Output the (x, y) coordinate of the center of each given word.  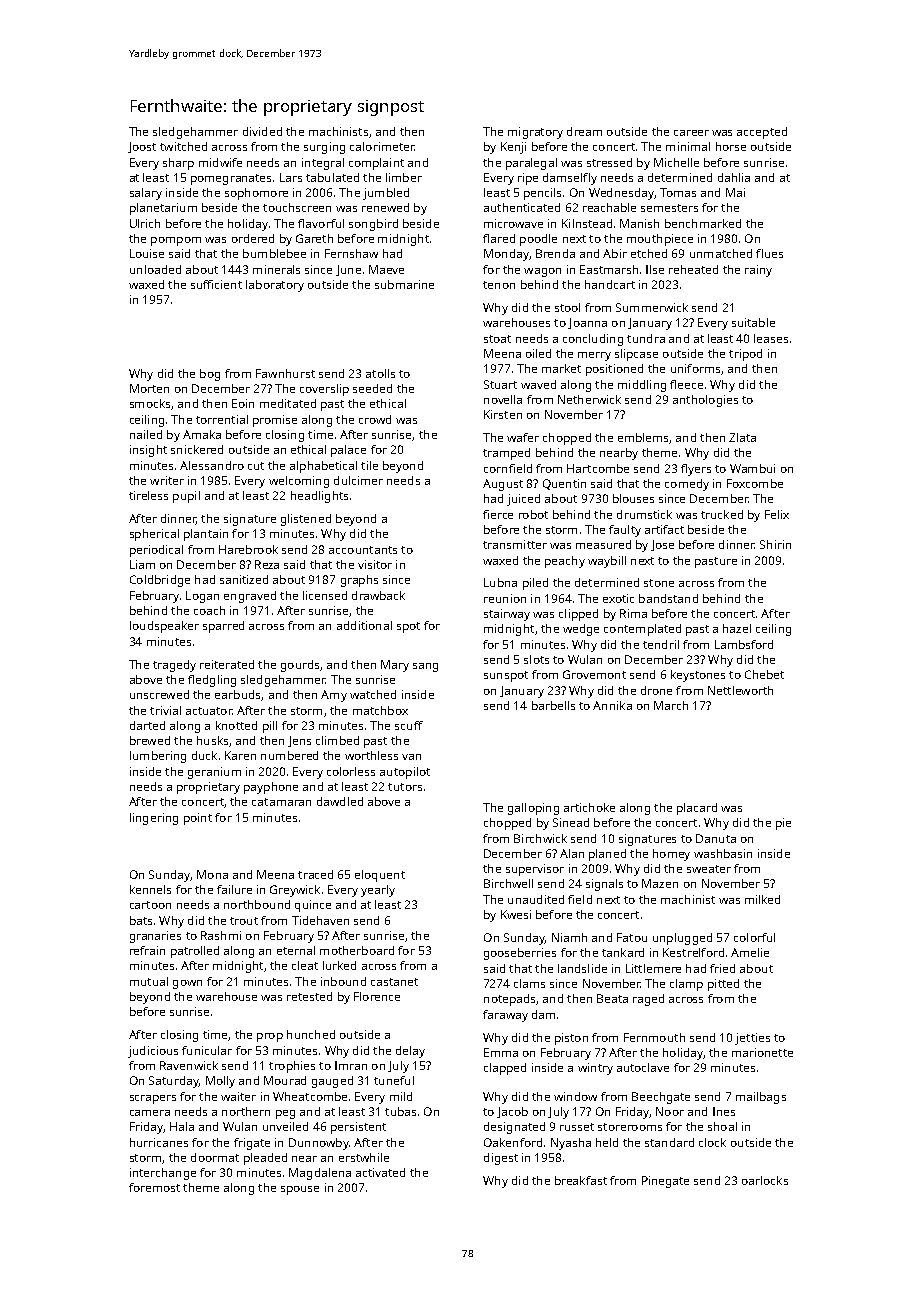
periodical (156, 551)
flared (499, 238)
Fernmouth (654, 1037)
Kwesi (516, 914)
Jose (662, 545)
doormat (215, 1157)
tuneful (394, 1080)
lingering (154, 819)
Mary (395, 666)
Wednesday (621, 194)
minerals (276, 269)
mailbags (761, 1098)
